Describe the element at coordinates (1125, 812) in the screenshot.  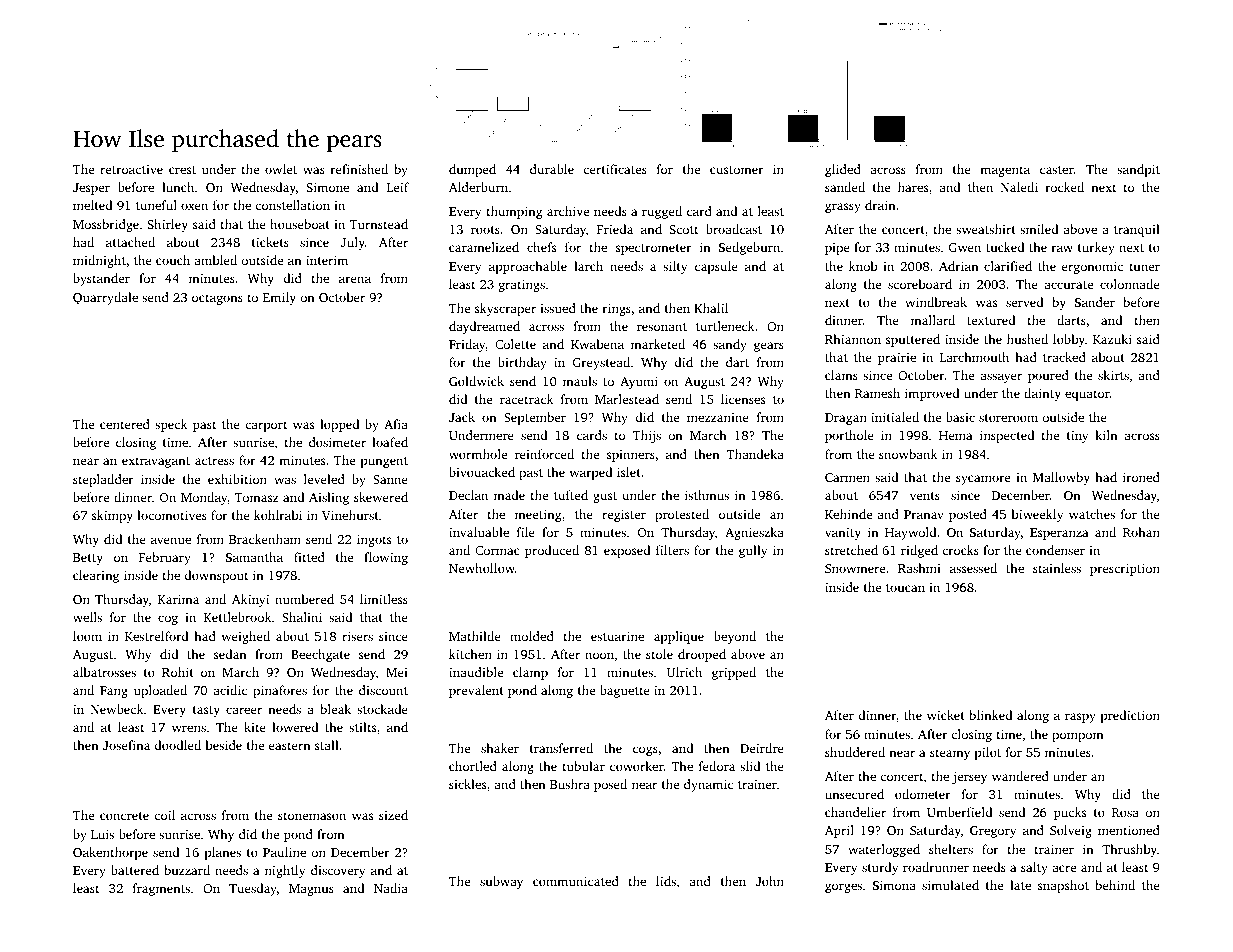
I see `Rosa` at that location.
